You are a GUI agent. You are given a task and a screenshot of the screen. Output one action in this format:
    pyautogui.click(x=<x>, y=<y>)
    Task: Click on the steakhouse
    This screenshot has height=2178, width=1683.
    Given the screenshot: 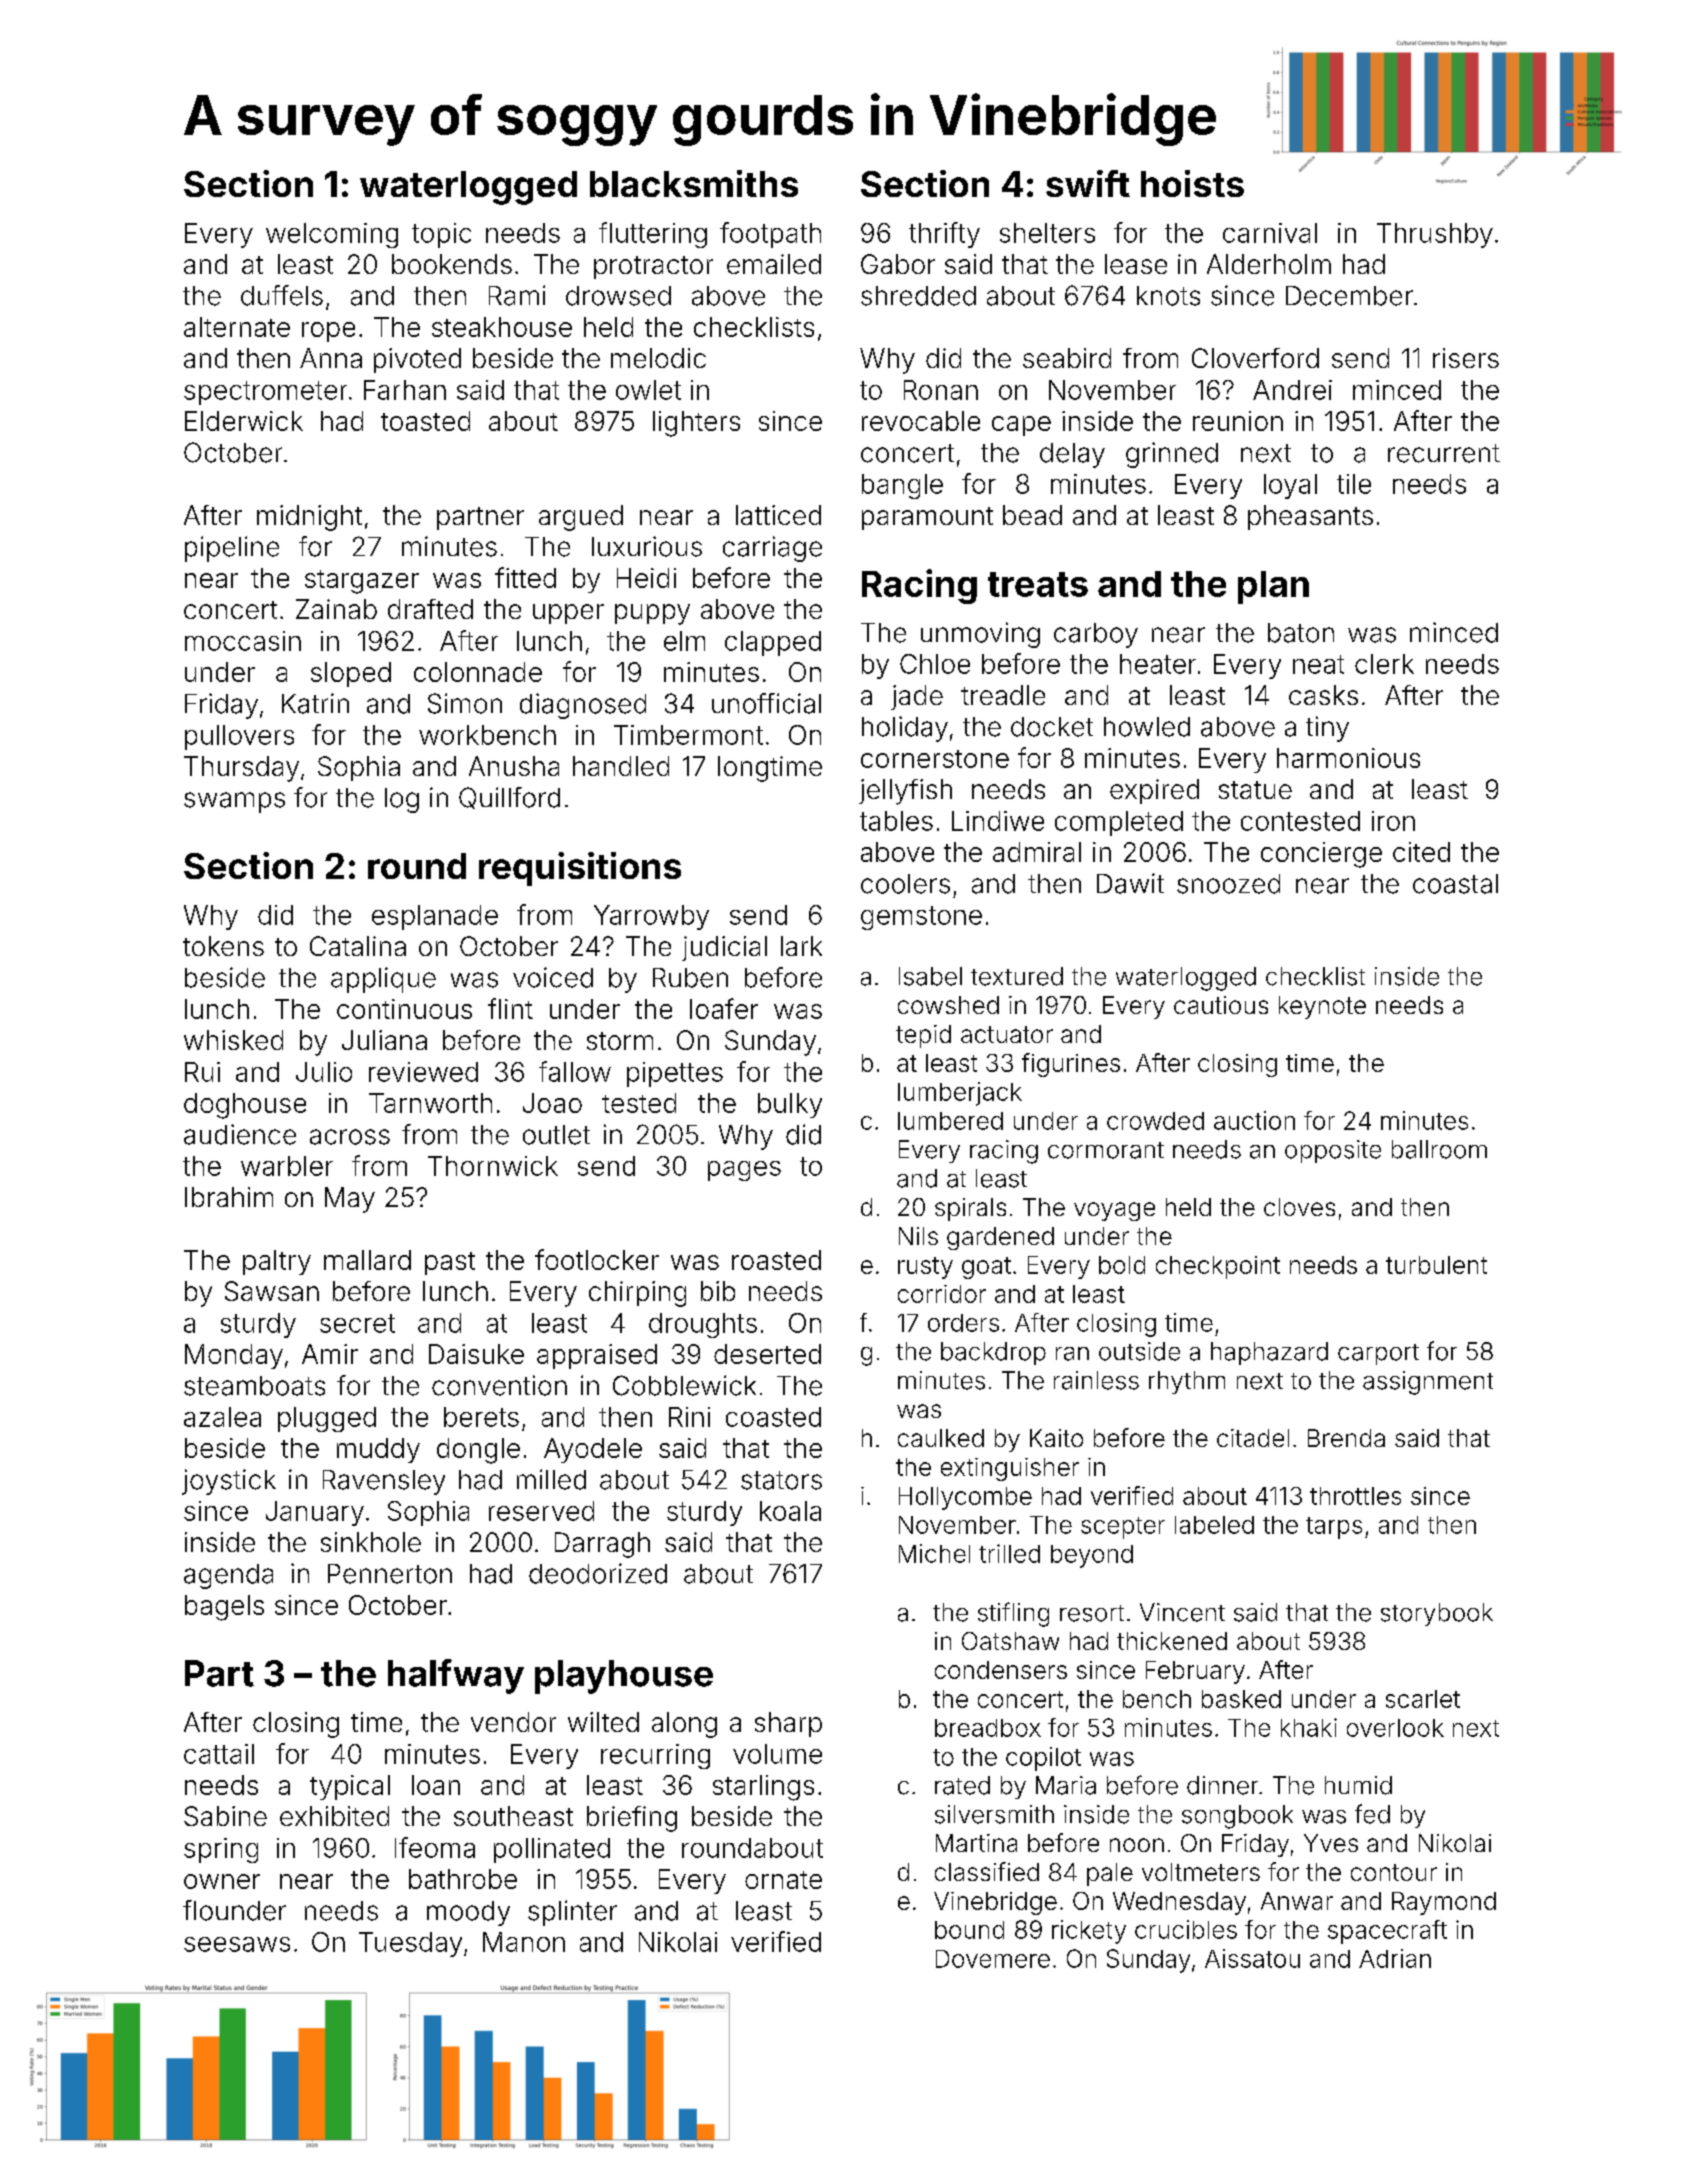 What is the action you would take?
    pyautogui.click(x=502, y=327)
